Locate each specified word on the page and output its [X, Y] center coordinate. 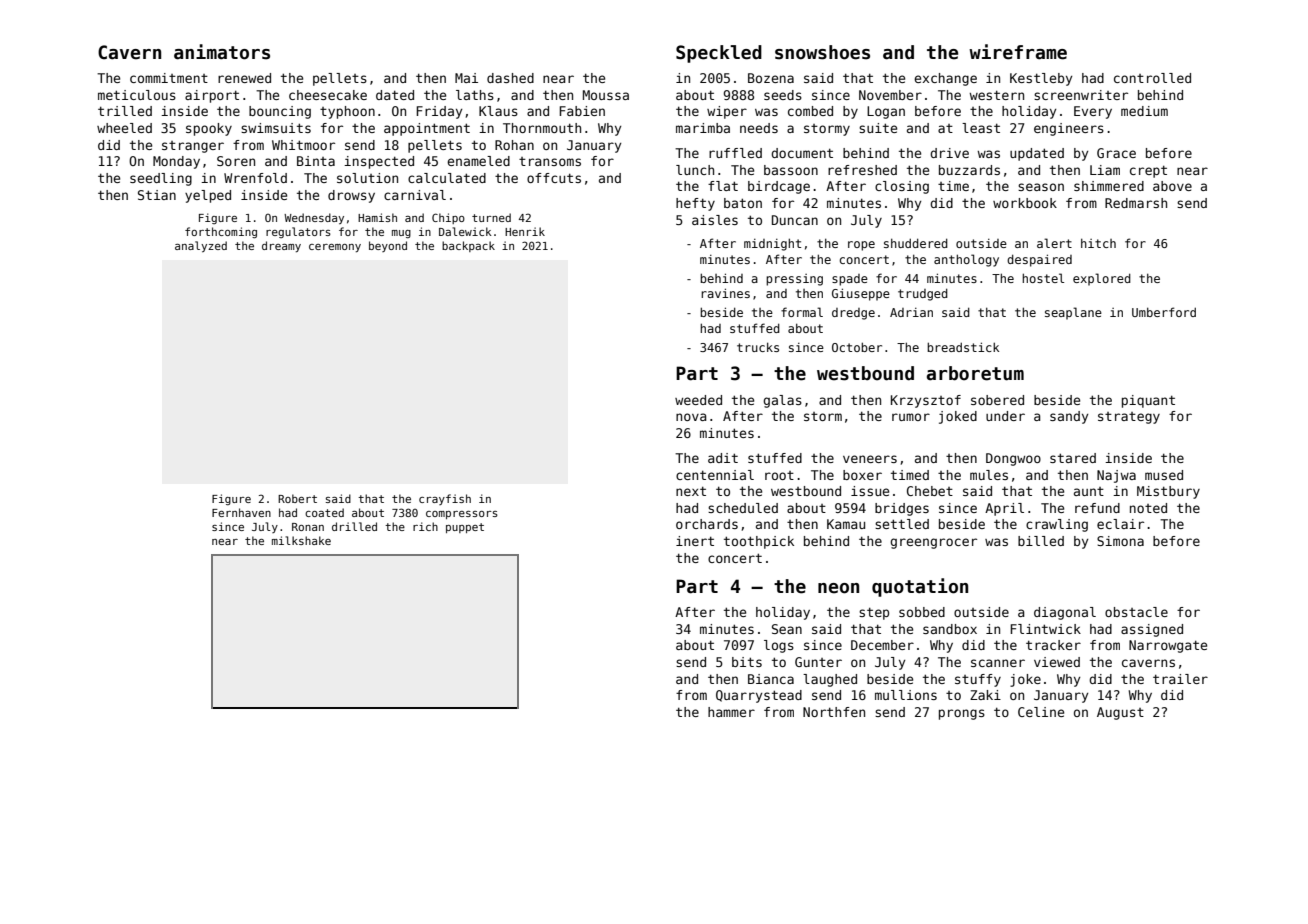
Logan [886, 112]
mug [401, 234]
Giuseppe [861, 294]
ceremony [335, 248]
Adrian [911, 312]
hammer [731, 712]
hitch [1098, 243]
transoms [550, 161]
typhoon [347, 112]
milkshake [301, 540]
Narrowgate [1168, 646]
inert [695, 541]
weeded [698, 400]
